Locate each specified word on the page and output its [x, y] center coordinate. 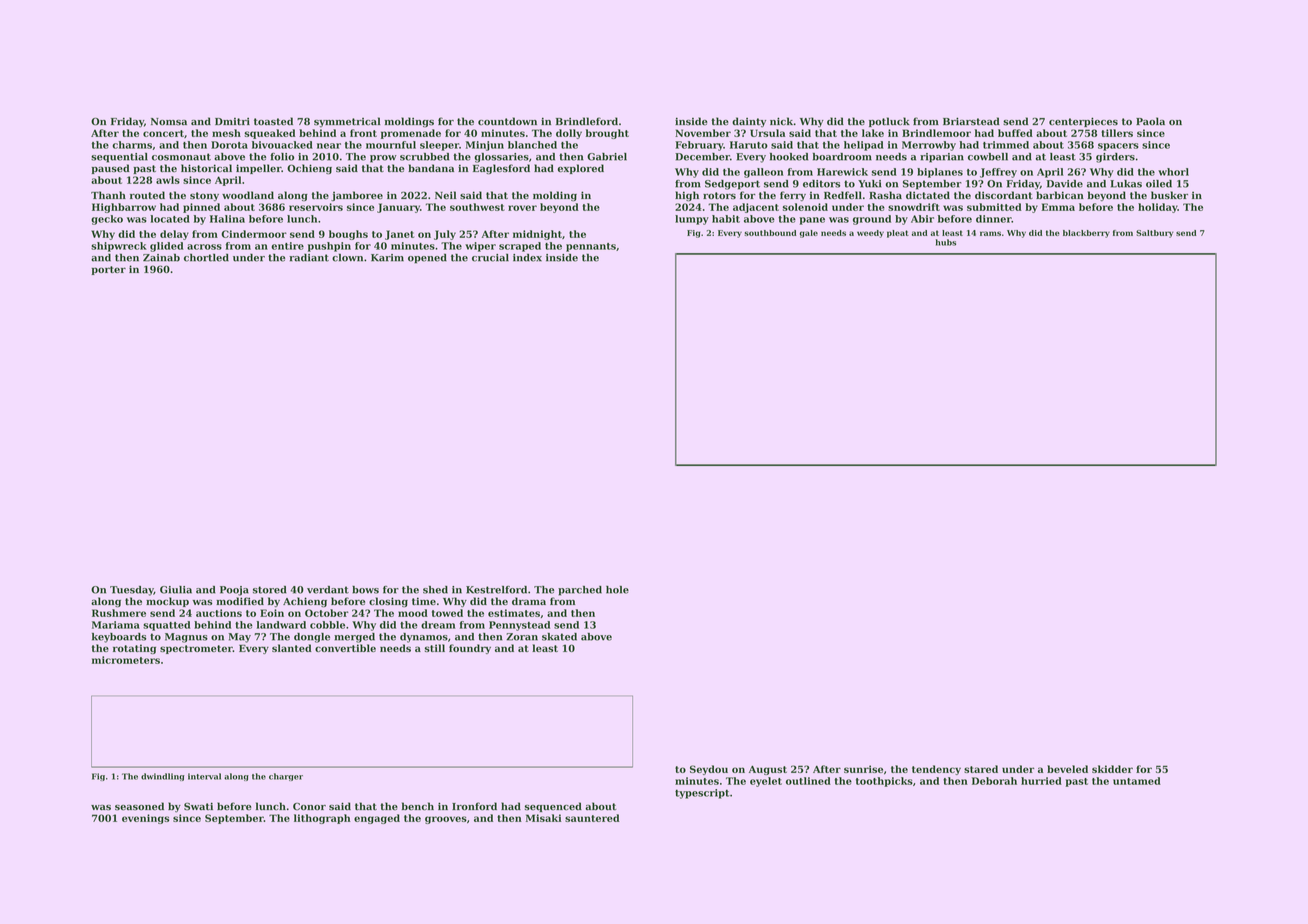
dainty [749, 122]
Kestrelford [496, 590]
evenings [145, 819]
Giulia [176, 590]
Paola [1150, 121]
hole [617, 590]
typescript [702, 794]
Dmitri [232, 122]
